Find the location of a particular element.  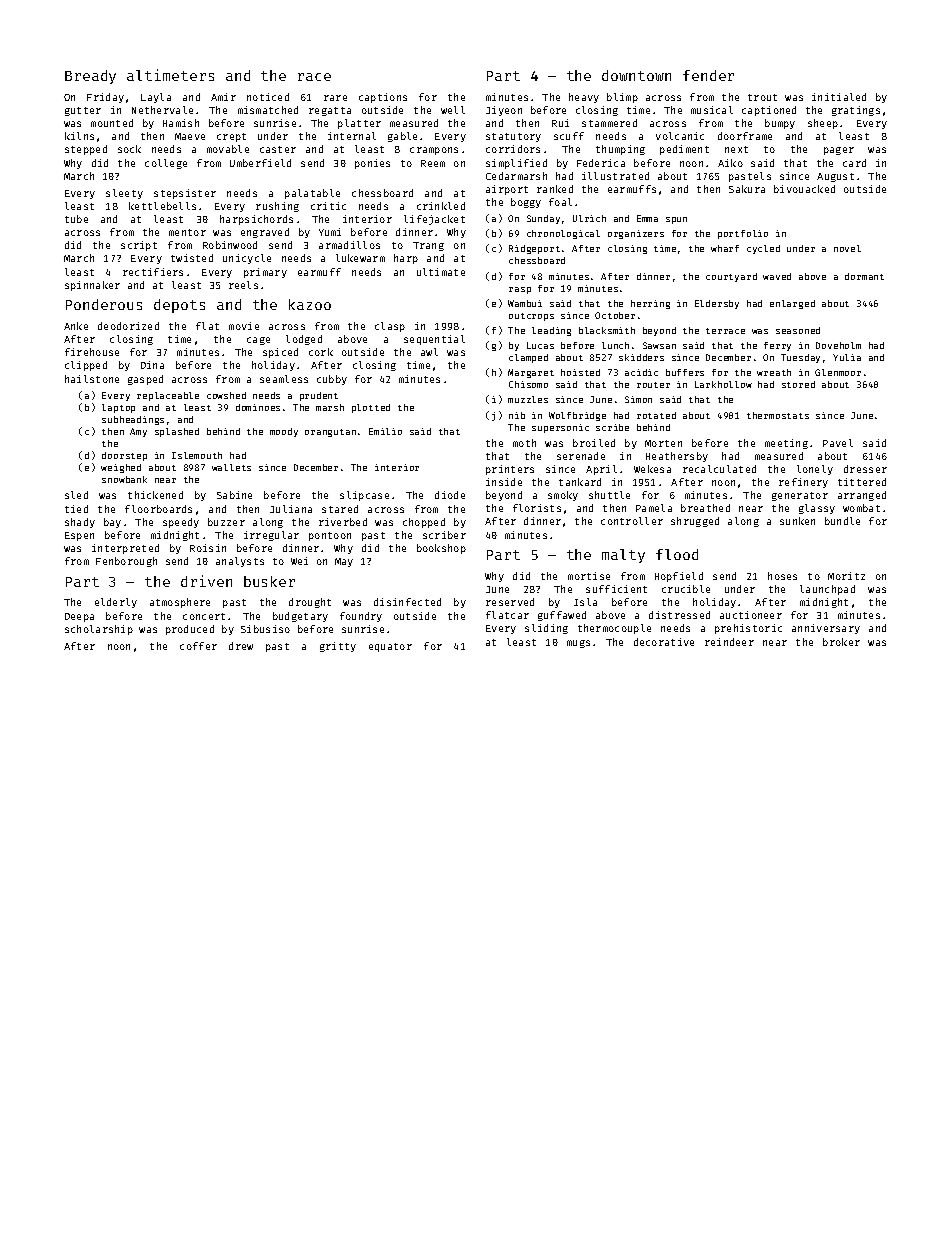

rotated is located at coordinates (656, 415).
